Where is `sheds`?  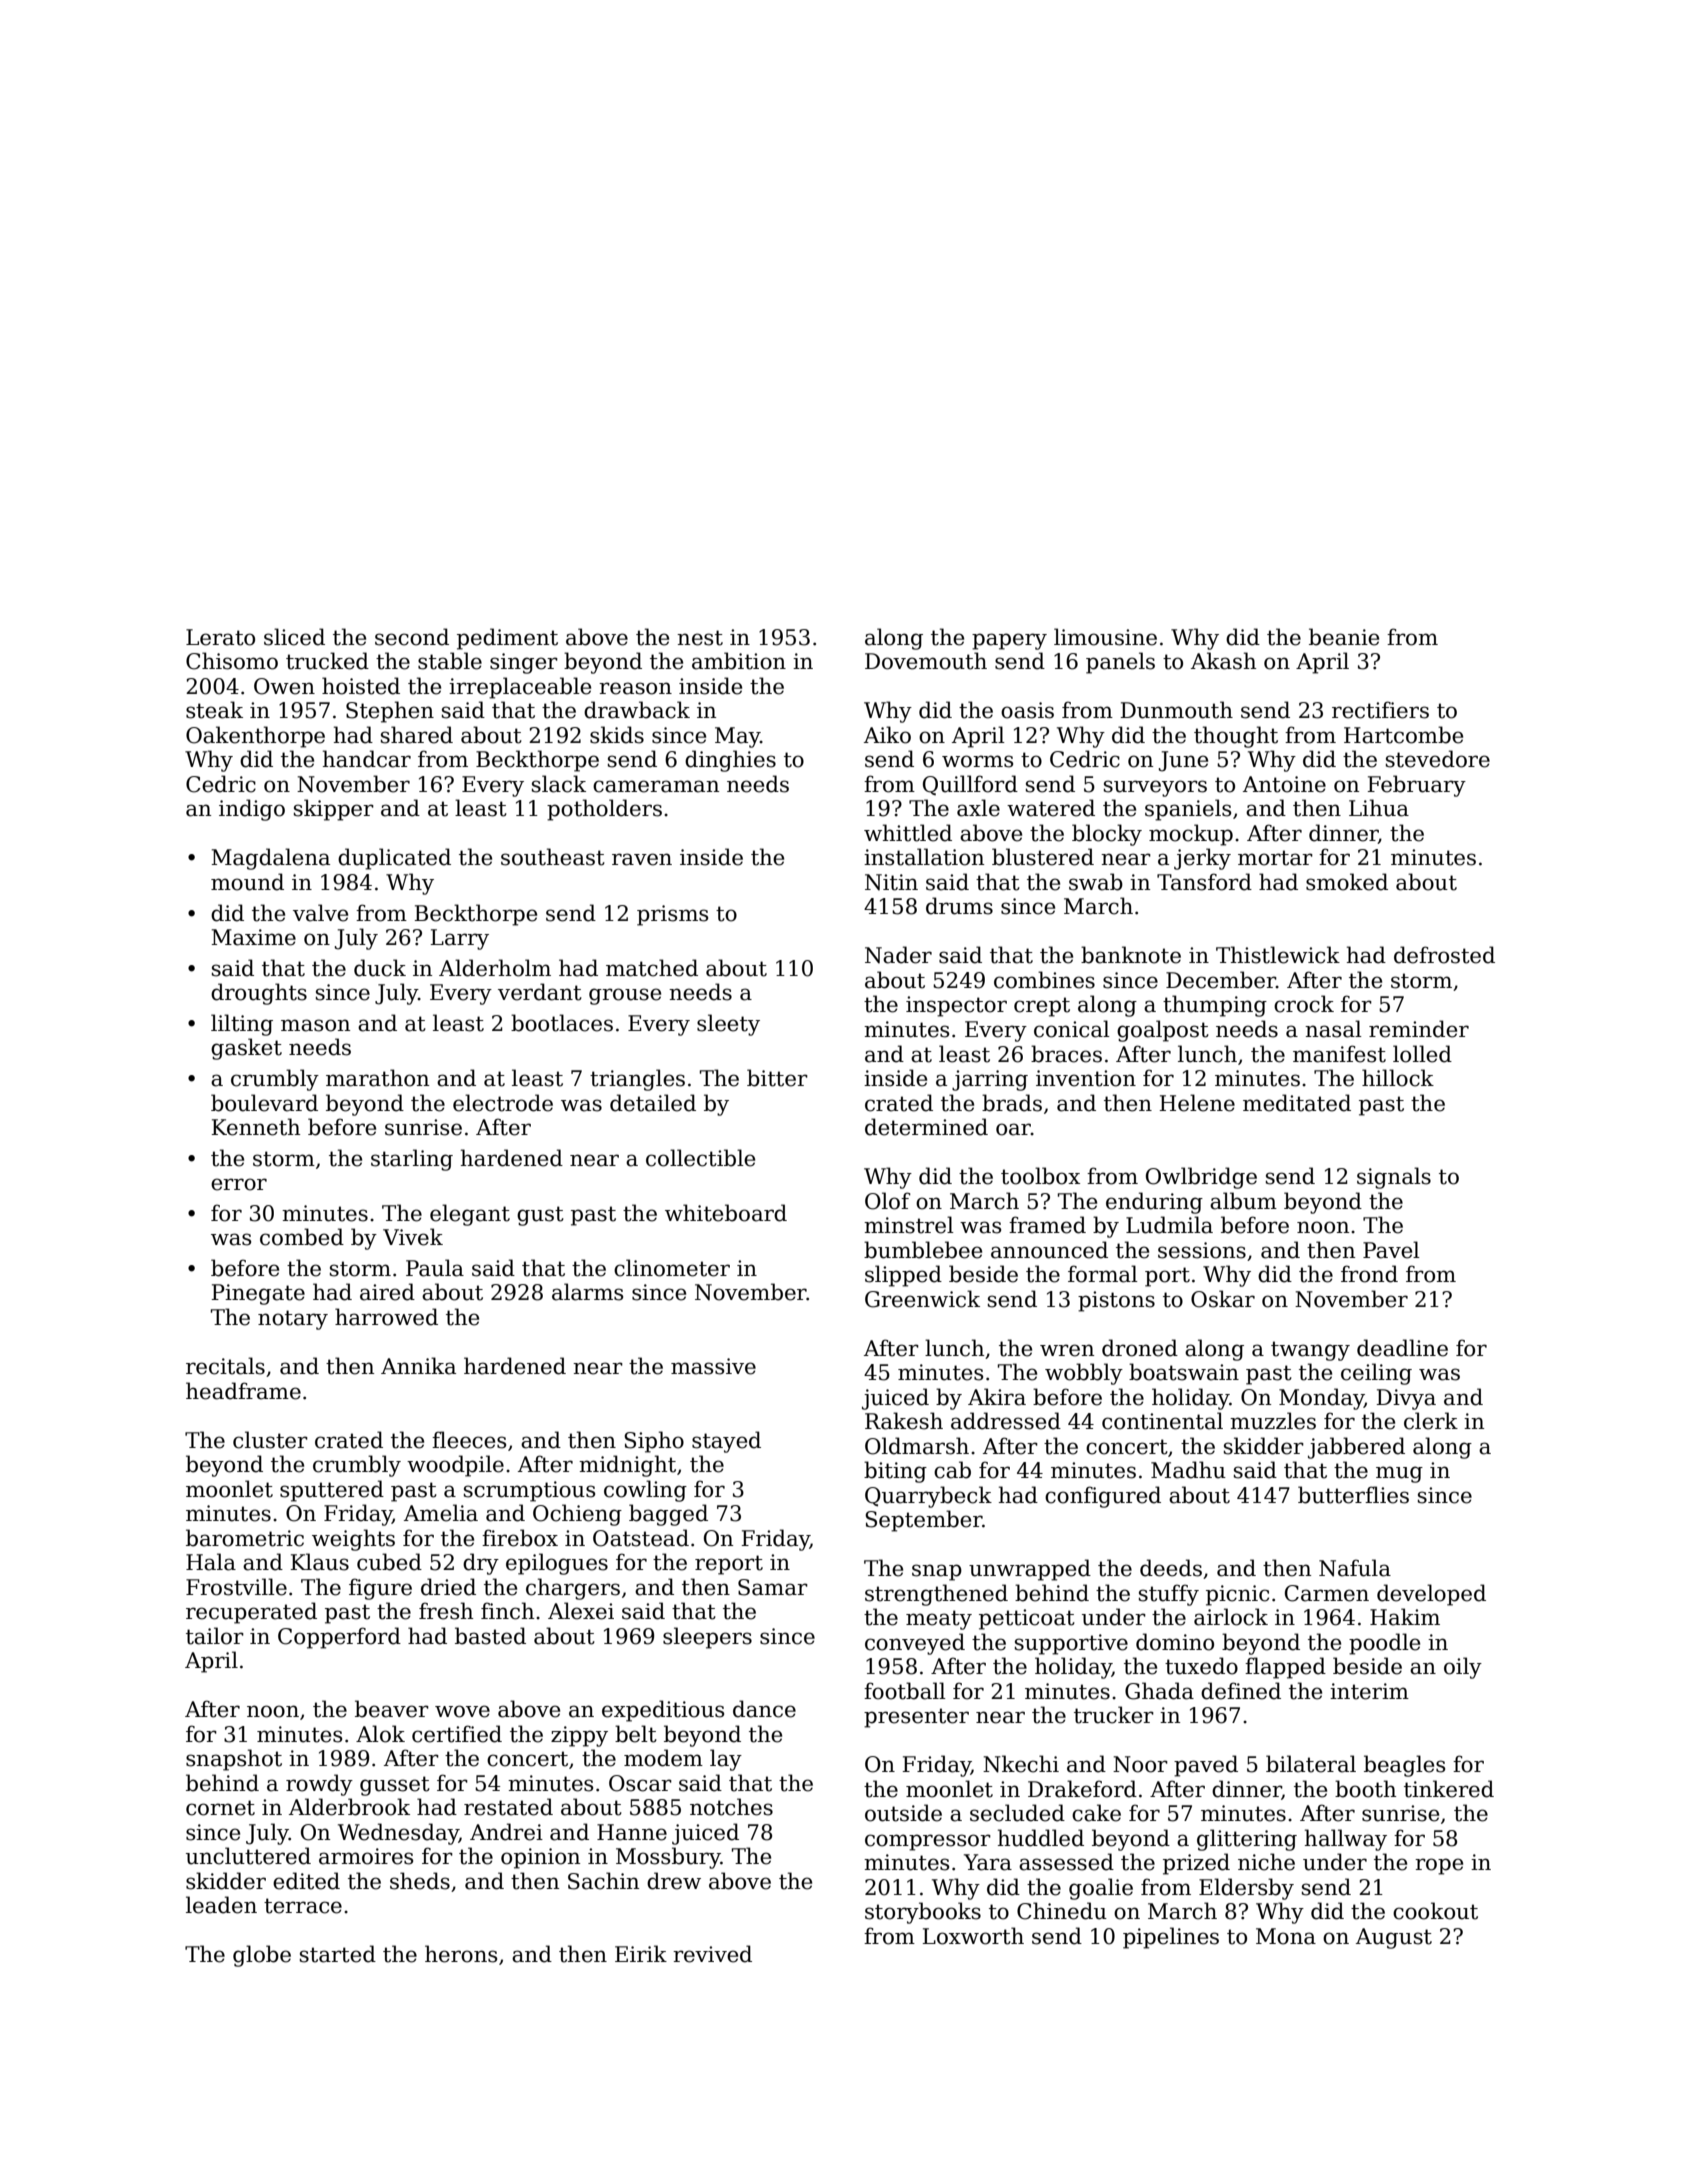
sheds is located at coordinates (420, 1881).
